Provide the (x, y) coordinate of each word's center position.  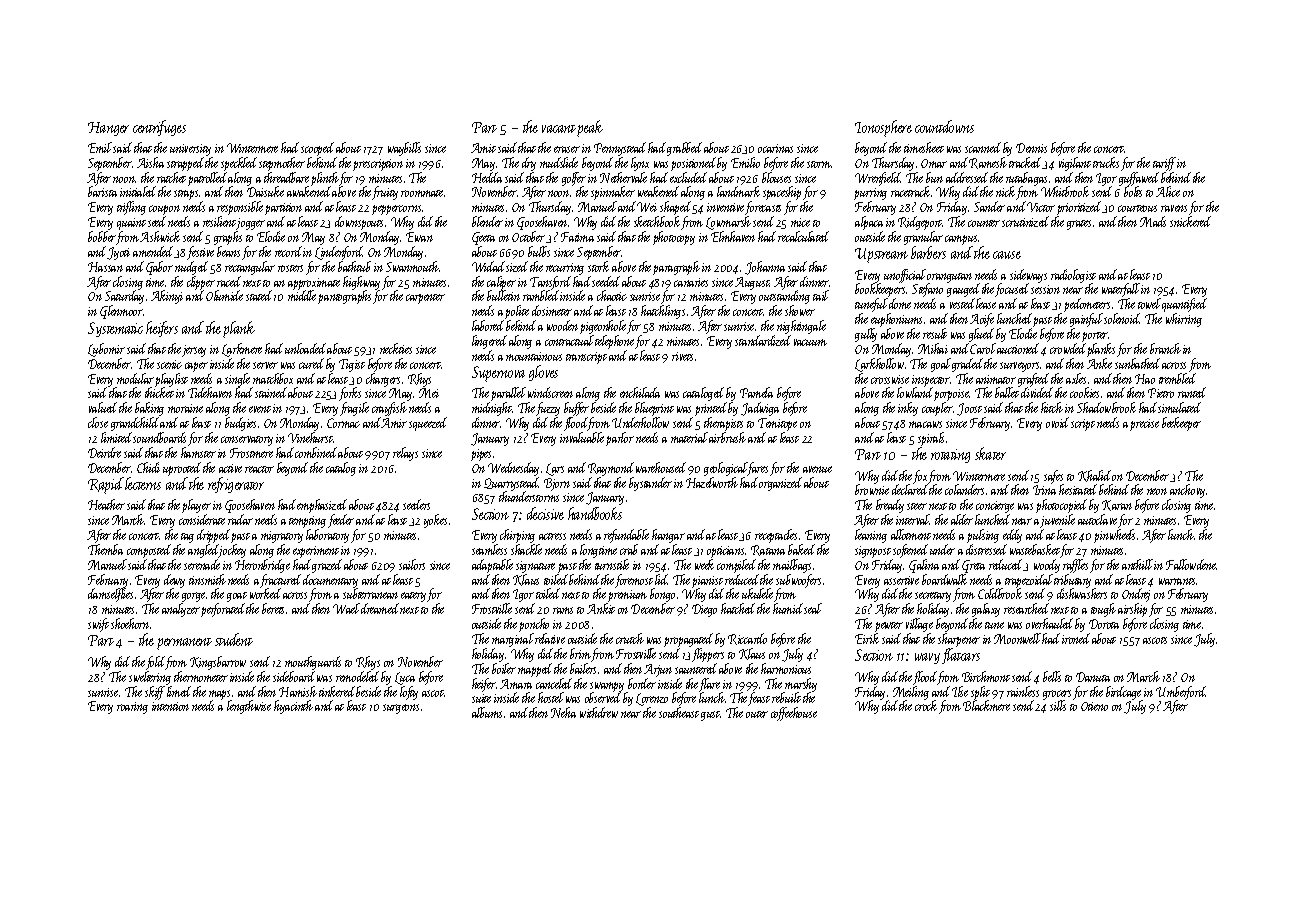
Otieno (1094, 706)
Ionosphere (883, 128)
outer (757, 714)
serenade (202, 564)
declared (910, 489)
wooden (562, 325)
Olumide (224, 296)
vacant (559, 129)
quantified (1184, 306)
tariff (1164, 164)
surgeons (401, 709)
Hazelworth (712, 482)
